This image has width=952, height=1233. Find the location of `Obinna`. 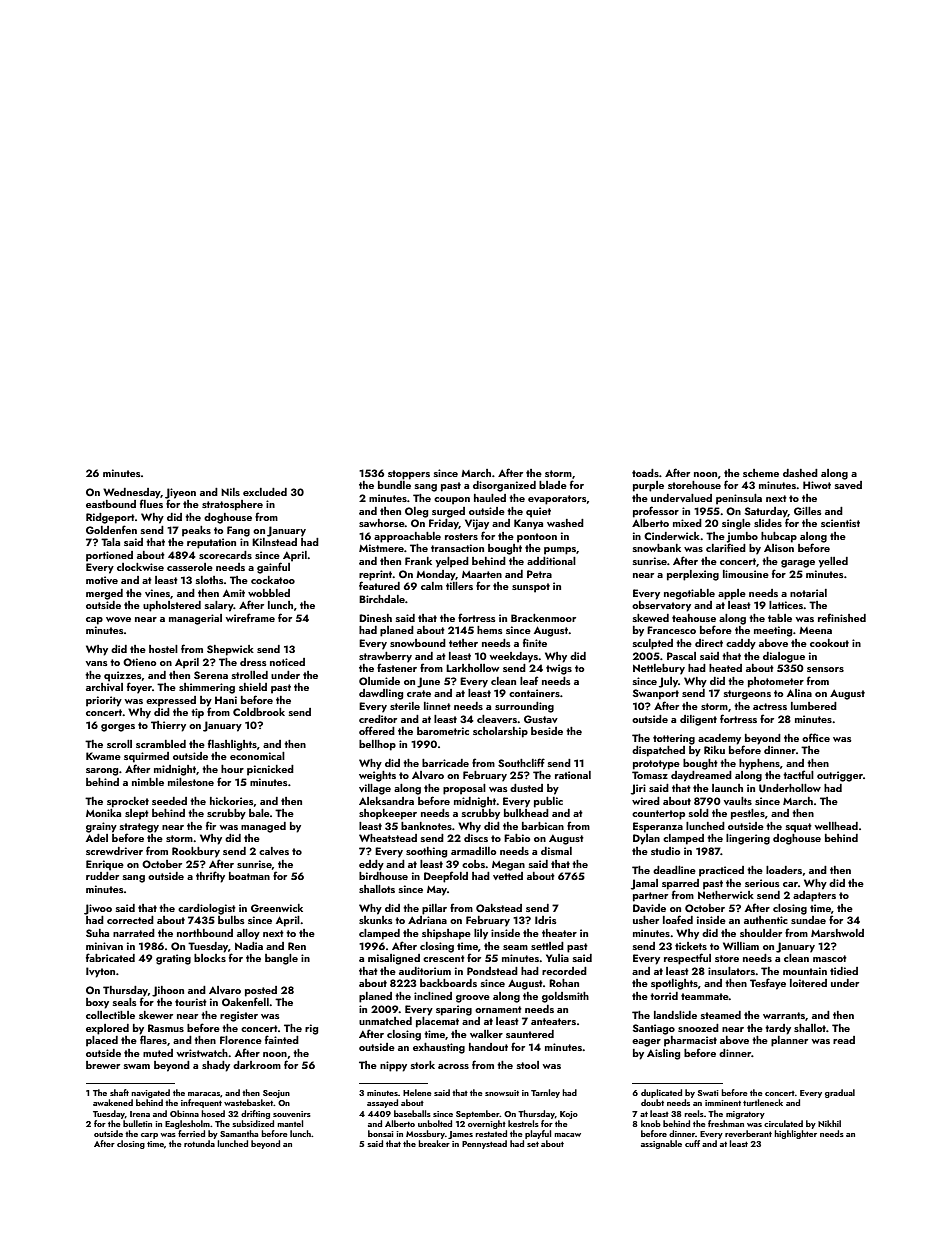

Obinna is located at coordinates (184, 1113).
